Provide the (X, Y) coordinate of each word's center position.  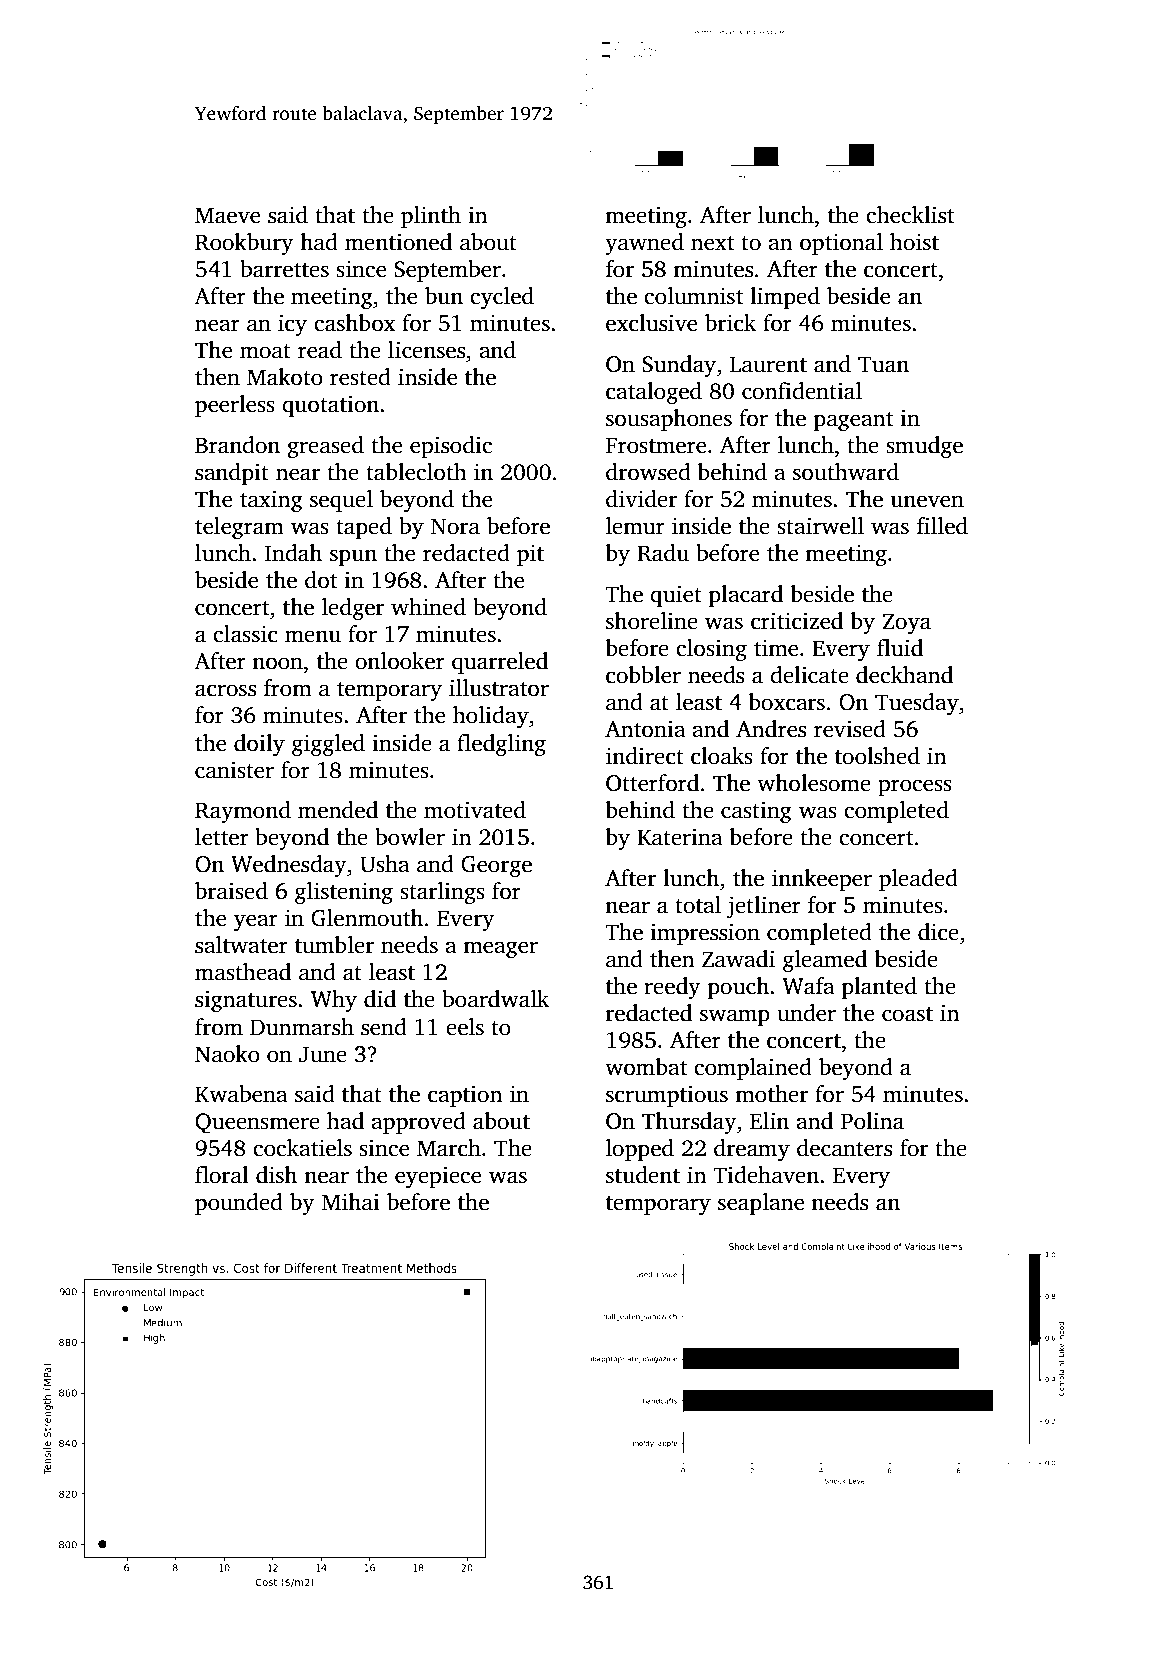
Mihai (351, 1202)
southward (846, 472)
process (915, 787)
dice (938, 932)
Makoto (285, 377)
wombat (646, 1067)
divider (641, 499)
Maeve (227, 215)
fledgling (501, 745)
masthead (243, 972)
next (712, 243)
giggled (328, 745)
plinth (431, 217)
